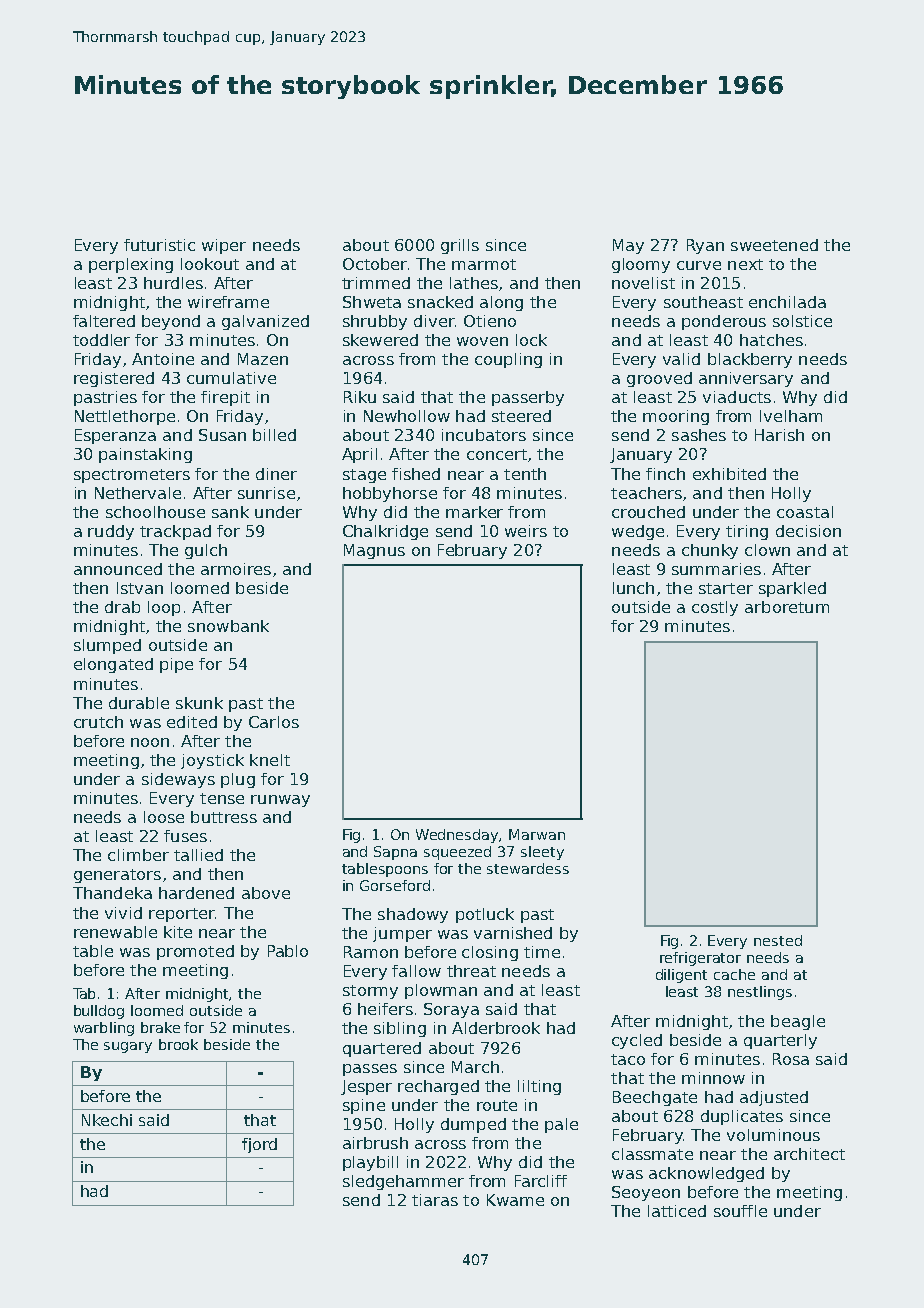  I want to click on toddler, so click(101, 340).
